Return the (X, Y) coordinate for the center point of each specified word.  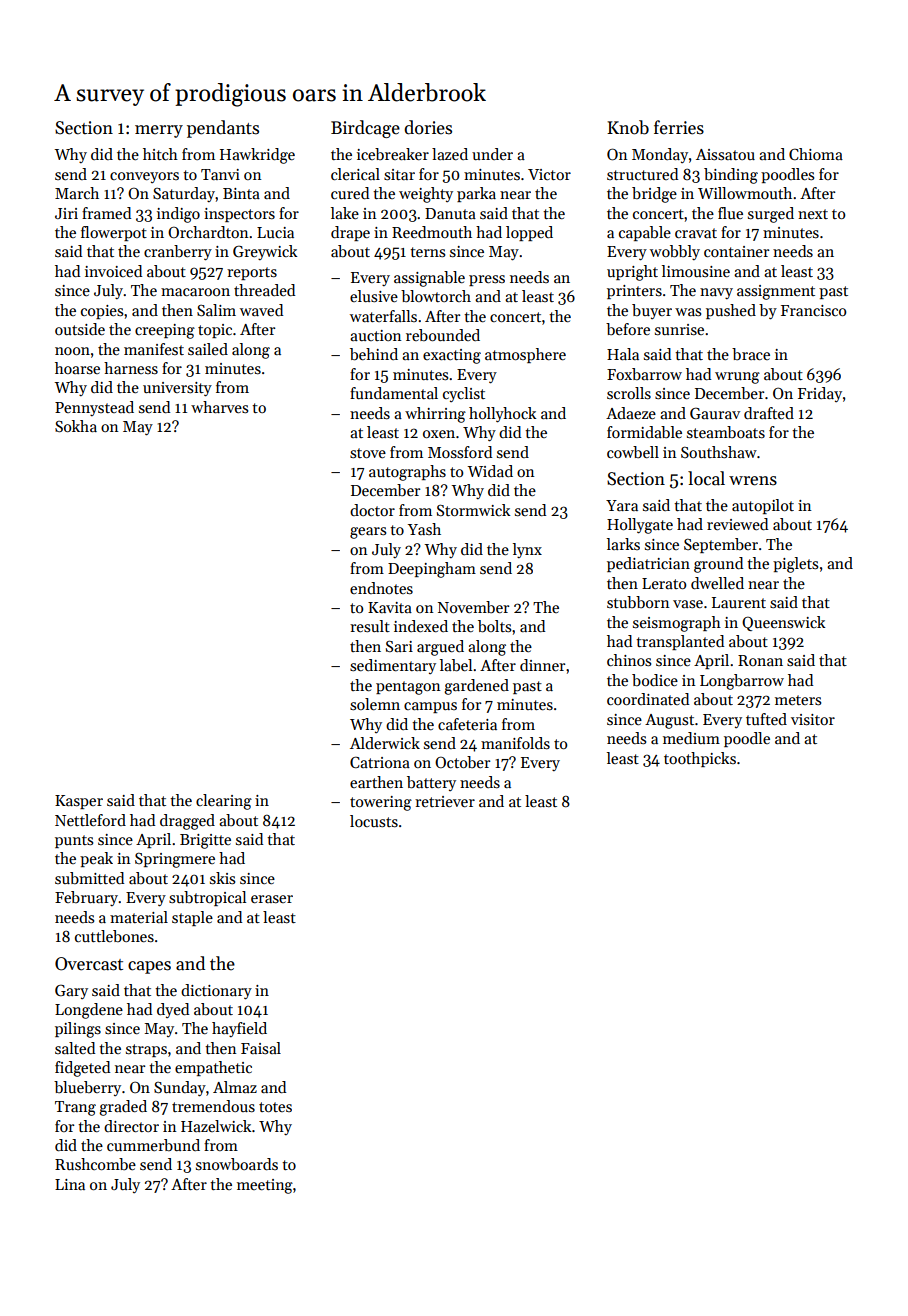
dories (428, 127)
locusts (374, 821)
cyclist (464, 394)
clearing (224, 802)
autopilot (763, 506)
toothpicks (700, 759)
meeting (265, 1186)
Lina (70, 1184)
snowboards (237, 1164)
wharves (219, 407)
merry (159, 131)
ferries (679, 127)
